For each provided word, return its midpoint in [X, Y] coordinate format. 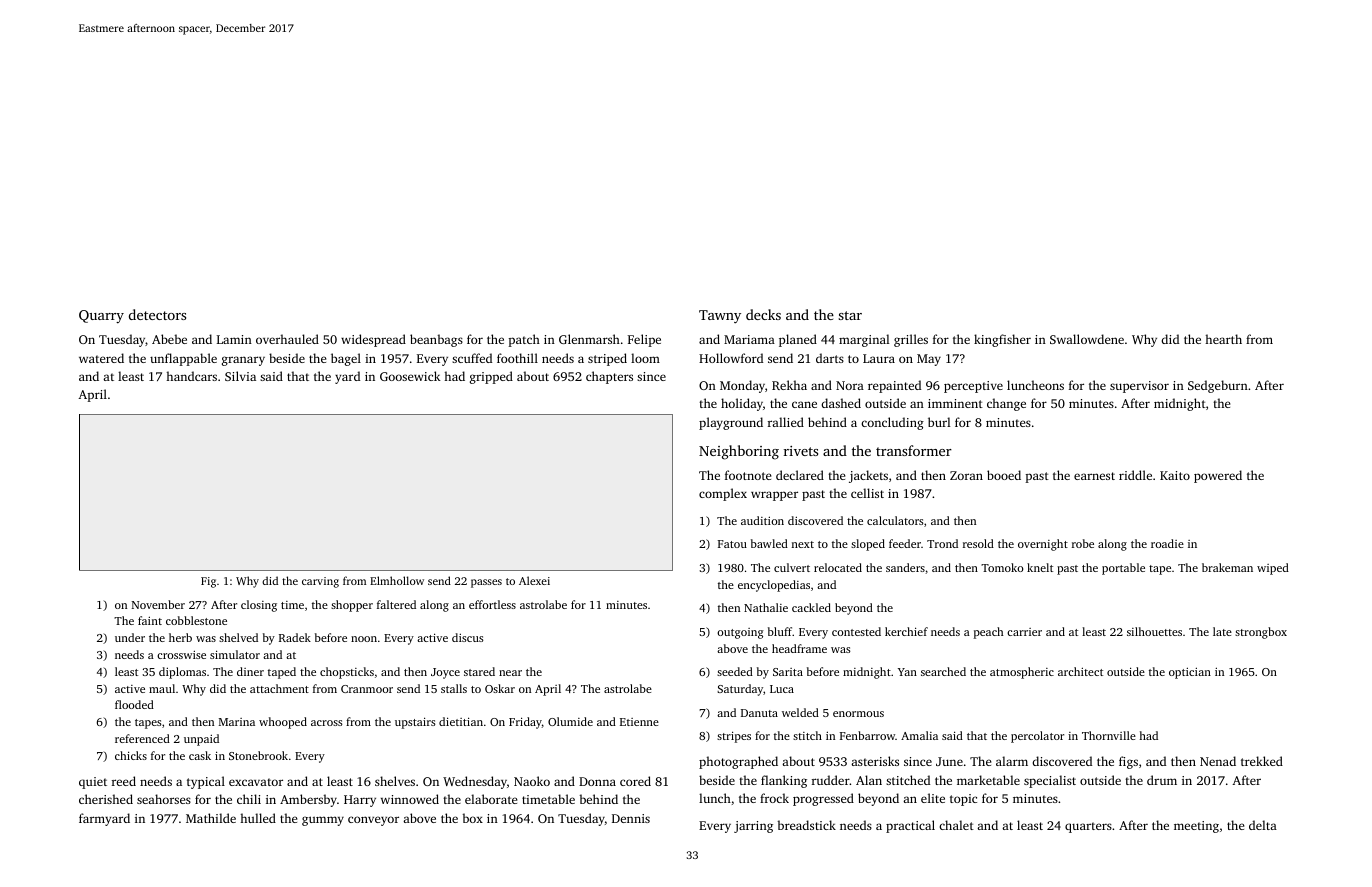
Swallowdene [1087, 339]
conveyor [373, 821]
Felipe [644, 340]
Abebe [169, 339]
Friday [525, 723]
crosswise [181, 654]
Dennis [631, 818]
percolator [1037, 737]
